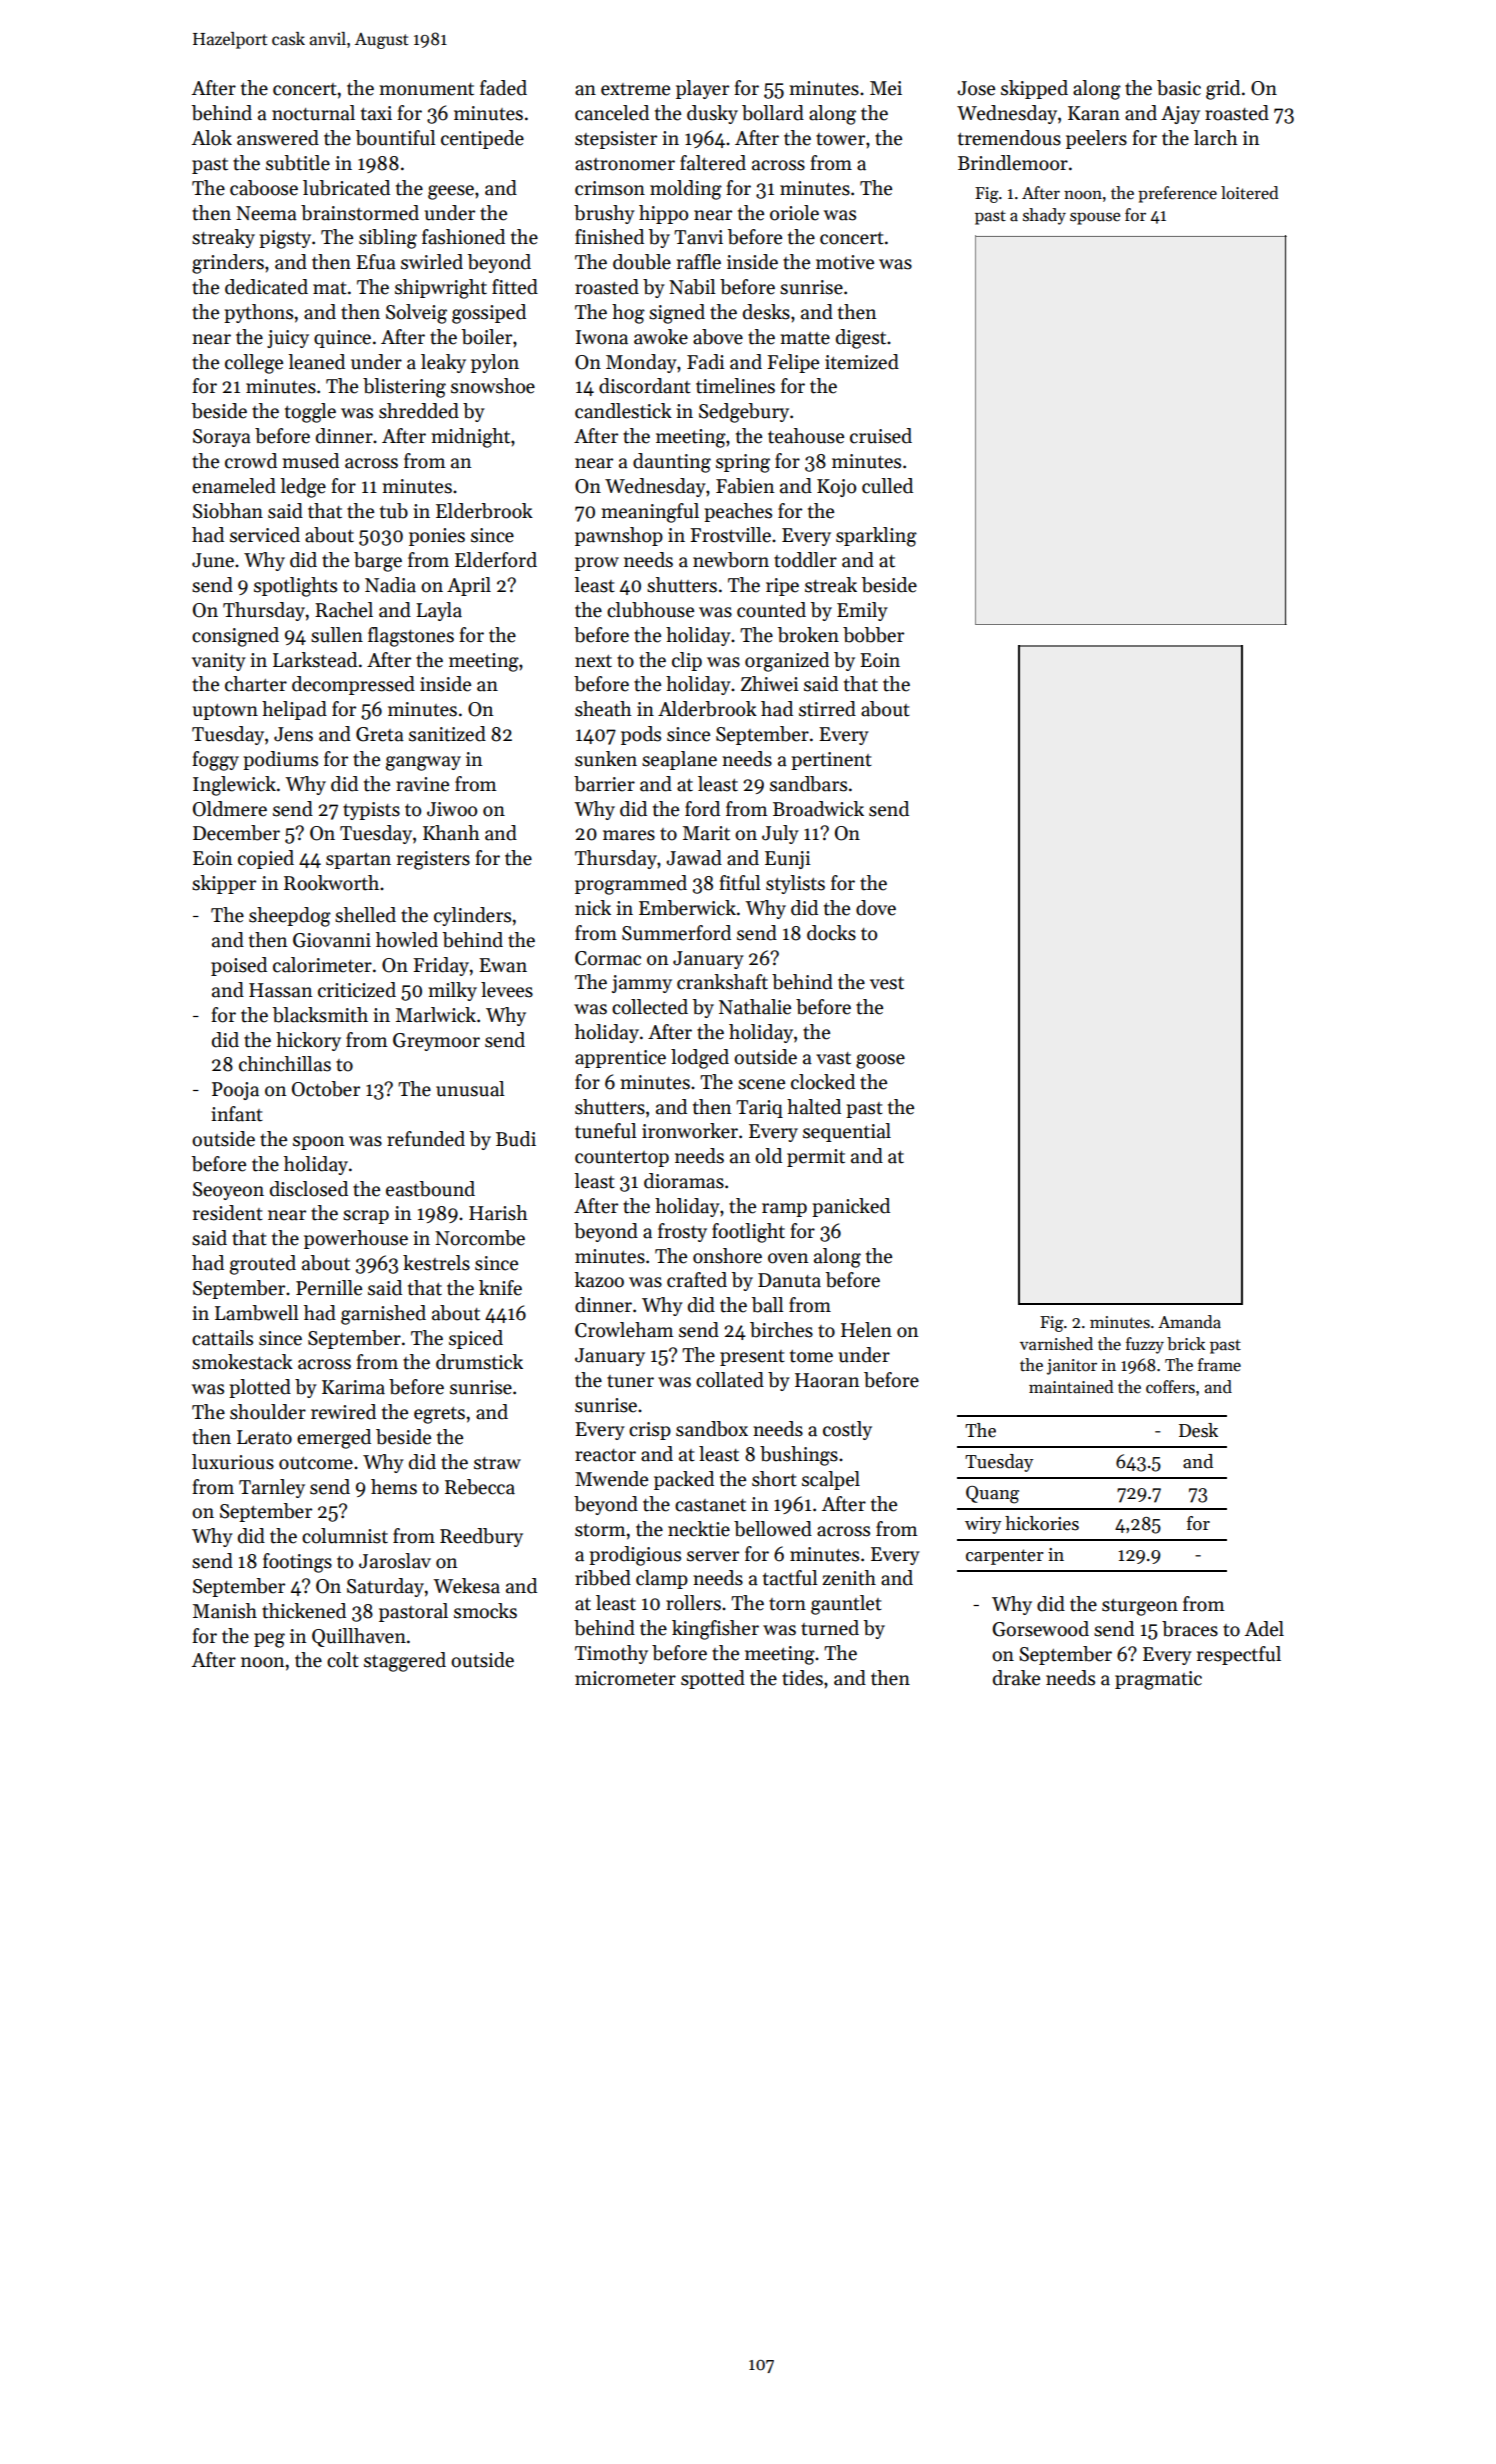 The height and width of the document is (2464, 1496). Describe the element at coordinates (823, 1082) in the document. I see `clocked` at that location.
